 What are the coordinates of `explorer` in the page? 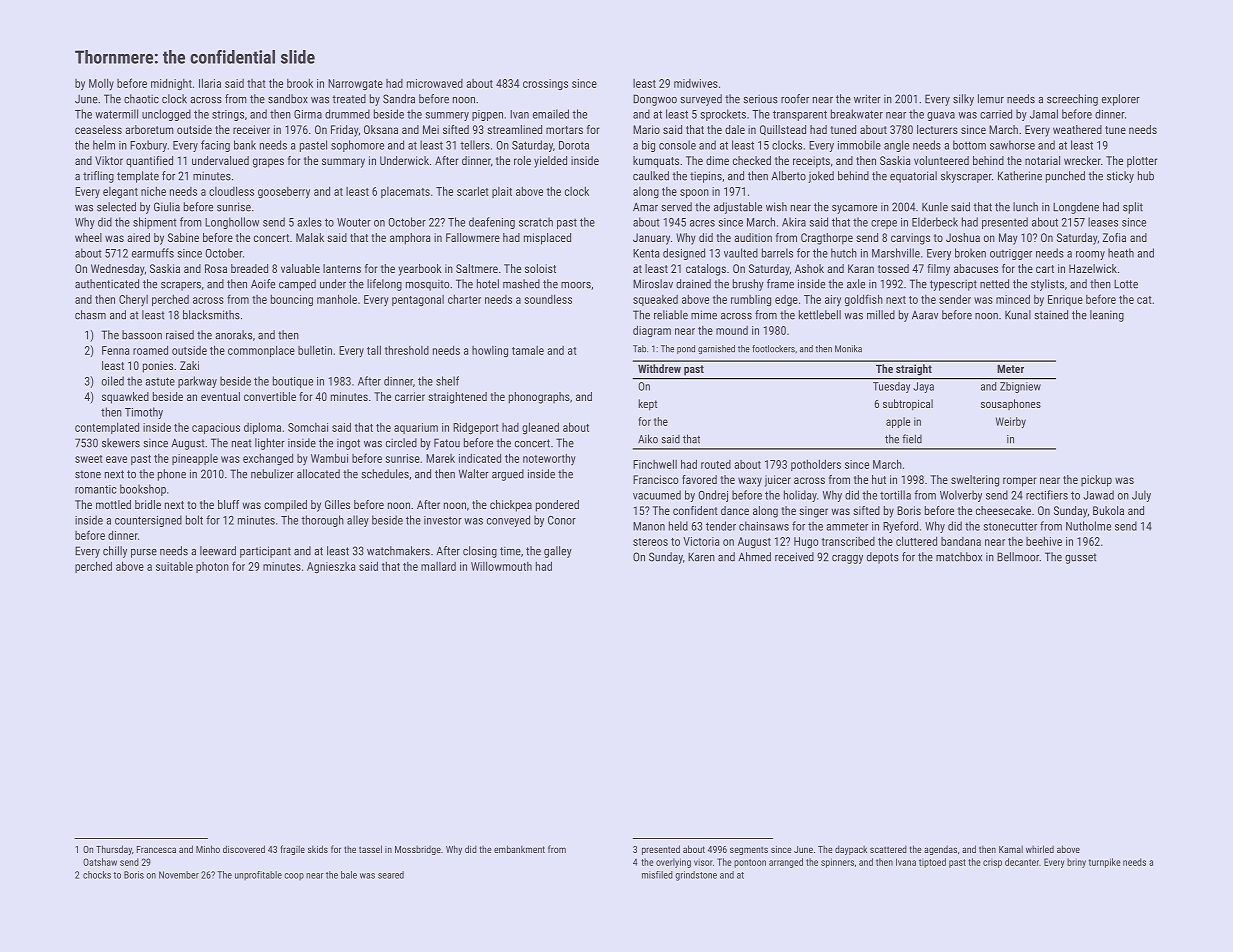 It's located at (1121, 100).
